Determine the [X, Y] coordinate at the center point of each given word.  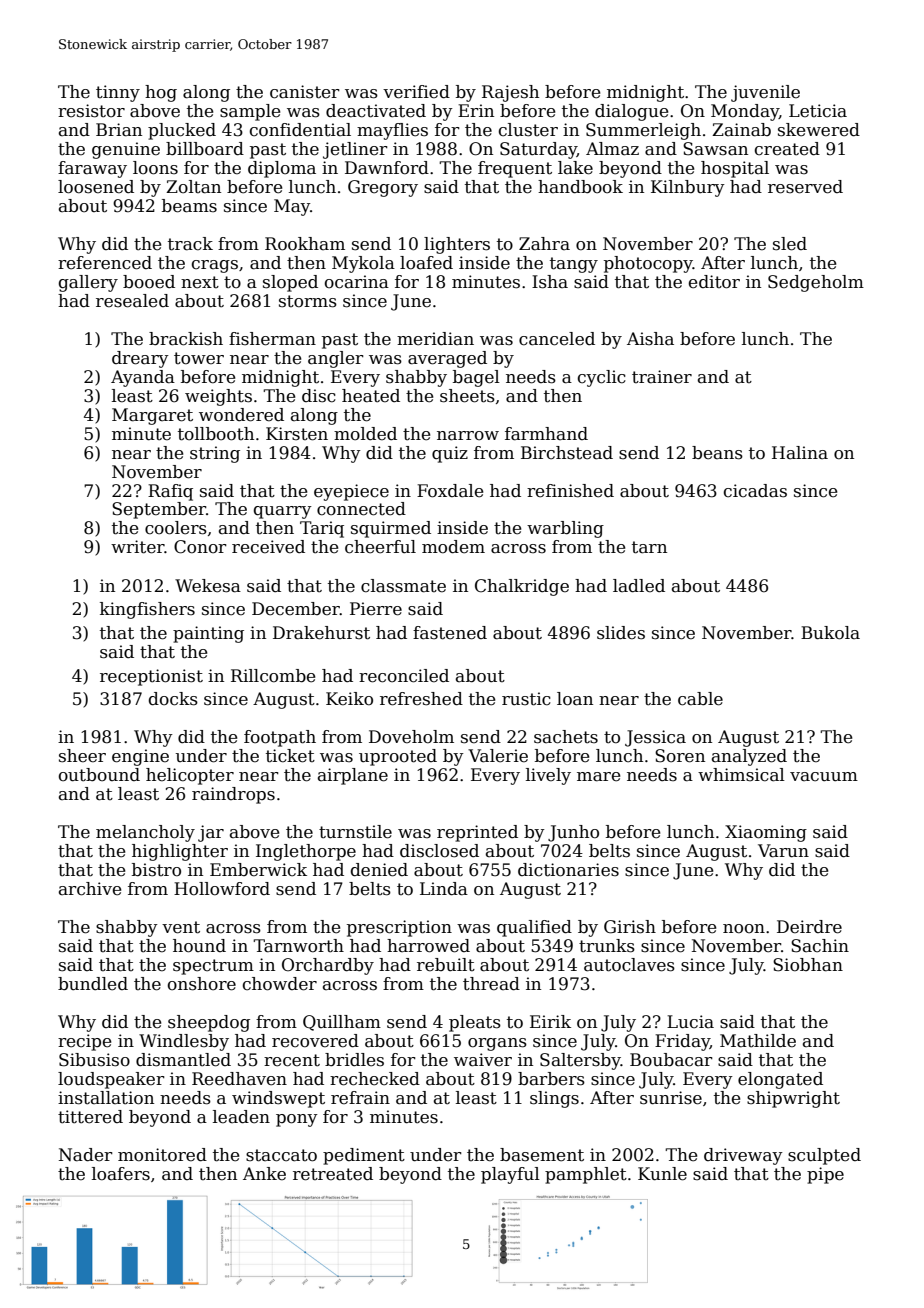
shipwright [793, 1099]
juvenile [765, 93]
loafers [121, 1174]
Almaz [612, 149]
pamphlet [586, 1175]
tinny [118, 93]
